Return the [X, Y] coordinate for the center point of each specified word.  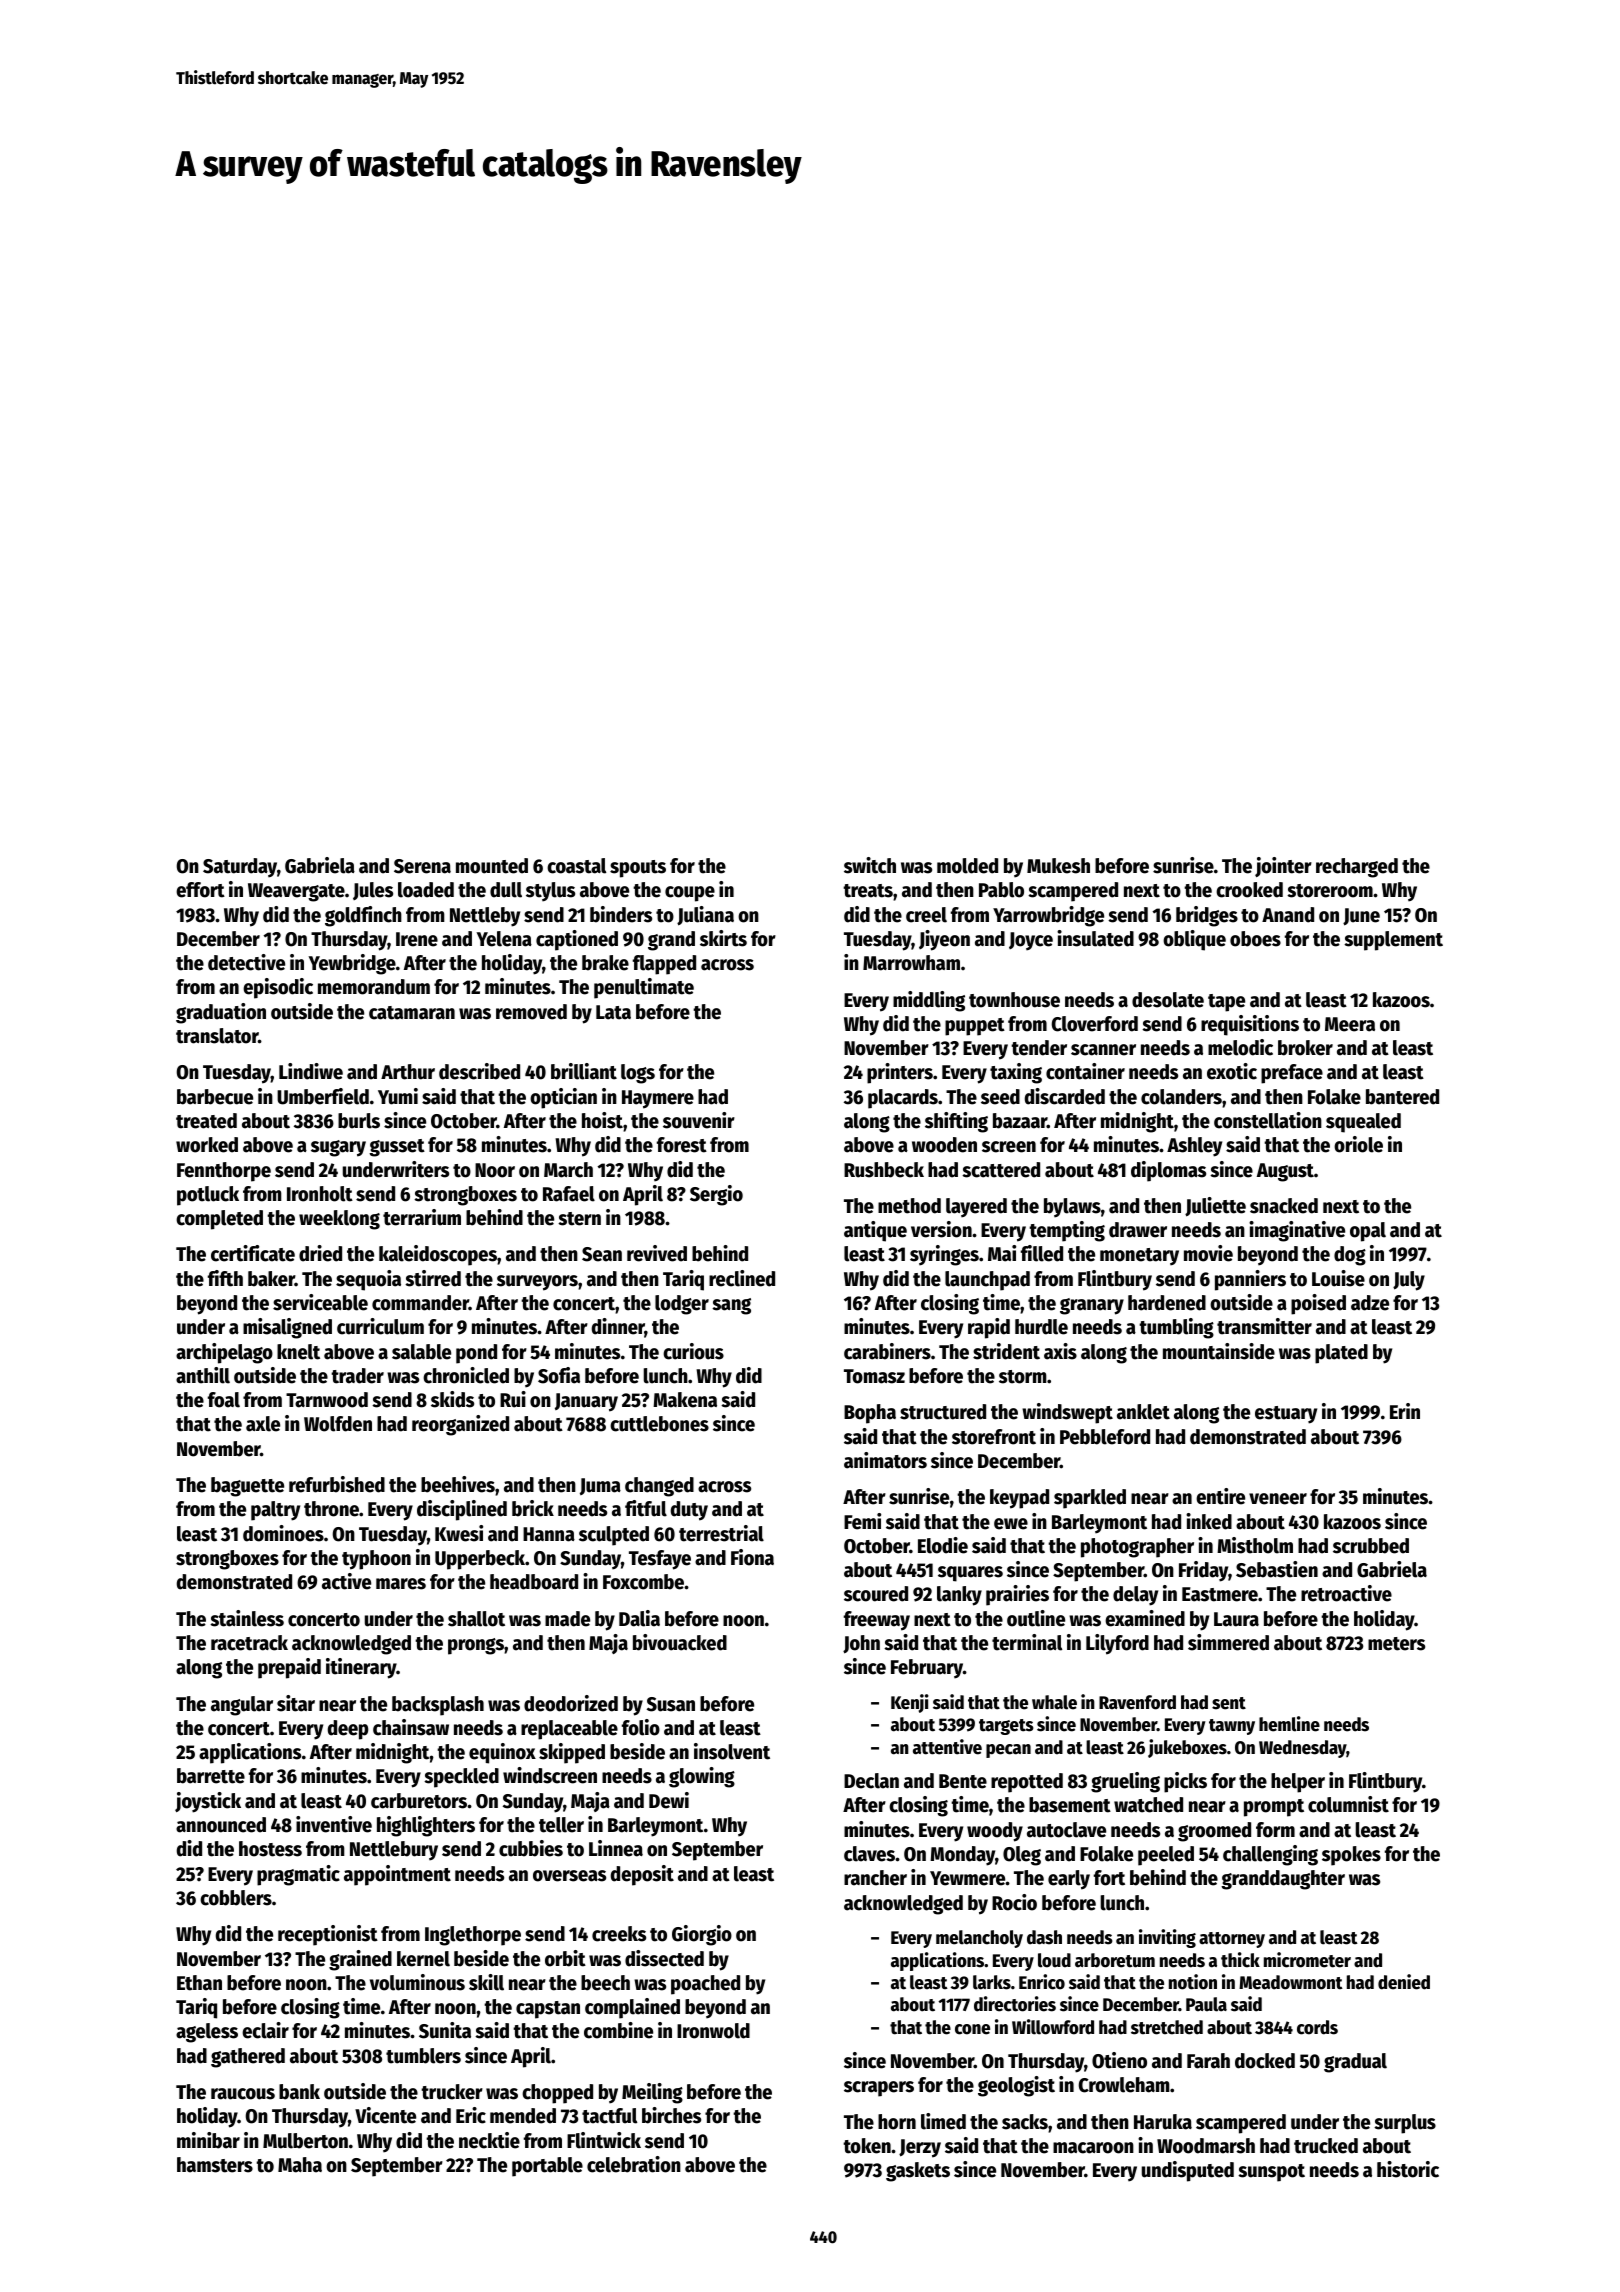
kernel [423, 1959]
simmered [1228, 1642]
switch [870, 865]
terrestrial [721, 1533]
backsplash [438, 1706]
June [1361, 917]
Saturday [240, 868]
